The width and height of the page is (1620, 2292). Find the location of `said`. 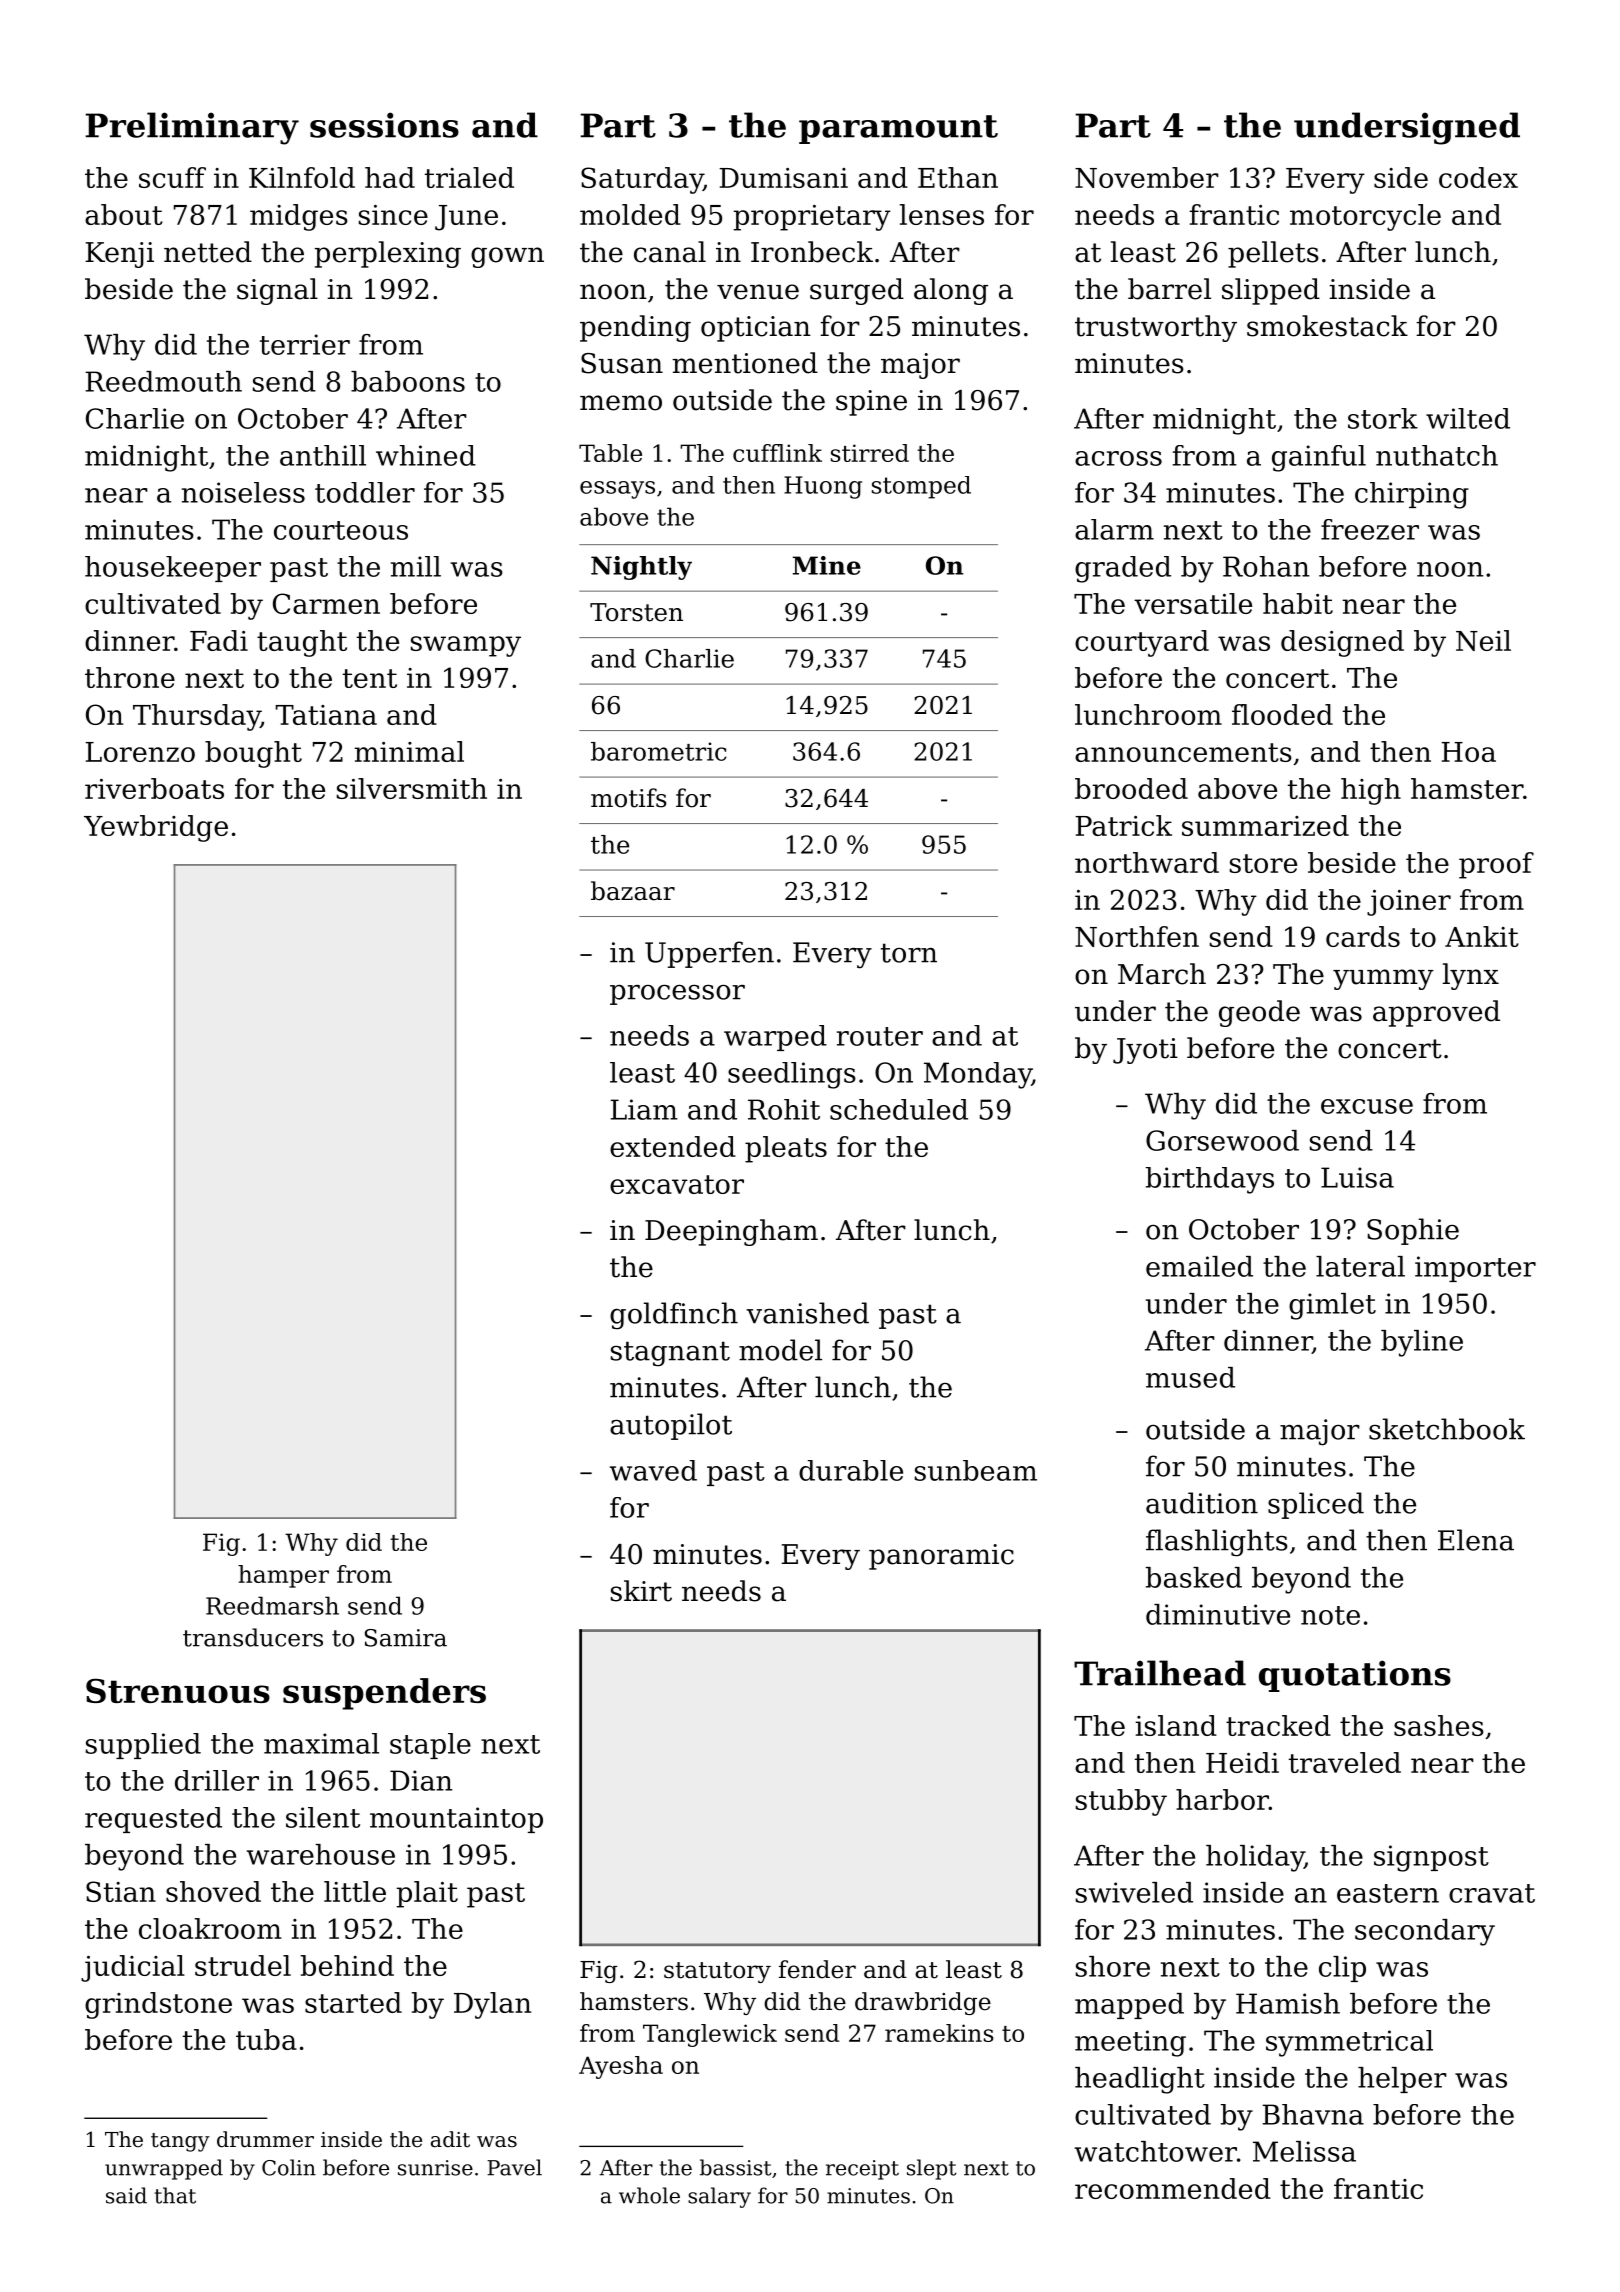

said is located at coordinates (126, 2195).
